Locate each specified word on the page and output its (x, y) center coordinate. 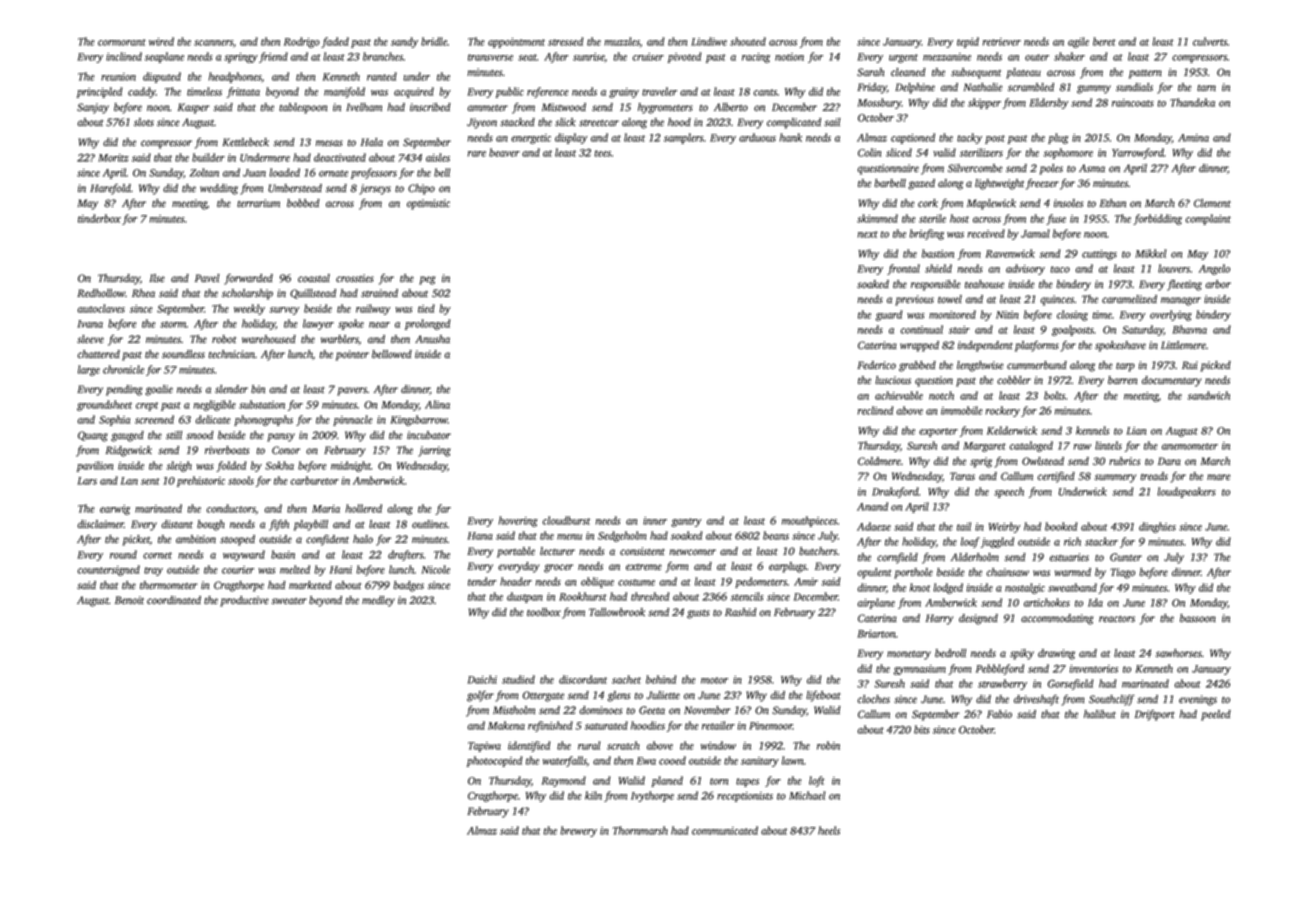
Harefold (110, 189)
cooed (672, 760)
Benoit (129, 600)
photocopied (494, 761)
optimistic (428, 204)
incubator (429, 435)
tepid (968, 42)
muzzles (622, 41)
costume (636, 582)
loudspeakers (1186, 492)
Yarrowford (1138, 153)
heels (829, 830)
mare (1219, 477)
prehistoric (201, 481)
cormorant (122, 42)
